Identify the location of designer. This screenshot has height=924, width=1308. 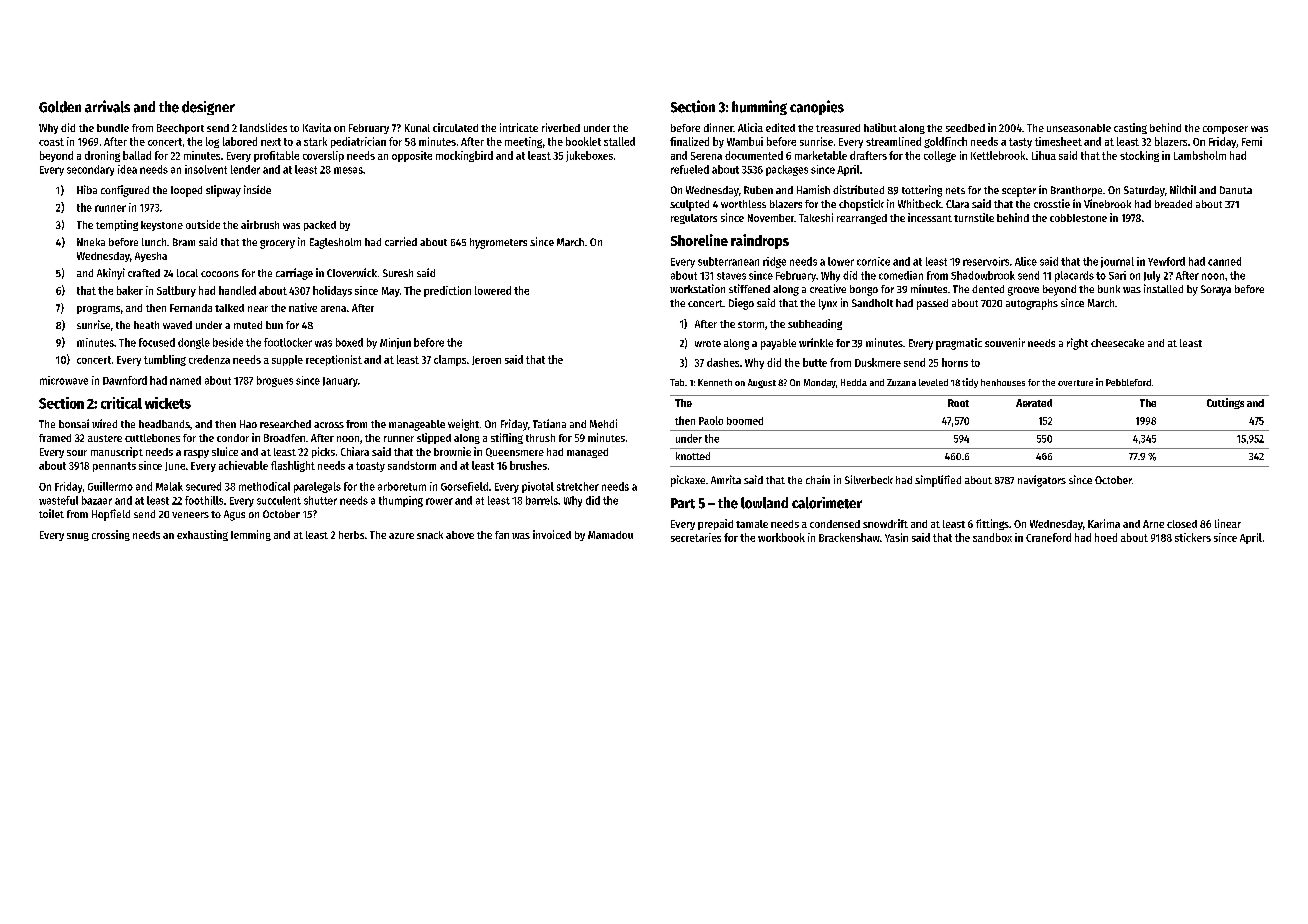
(208, 108).
